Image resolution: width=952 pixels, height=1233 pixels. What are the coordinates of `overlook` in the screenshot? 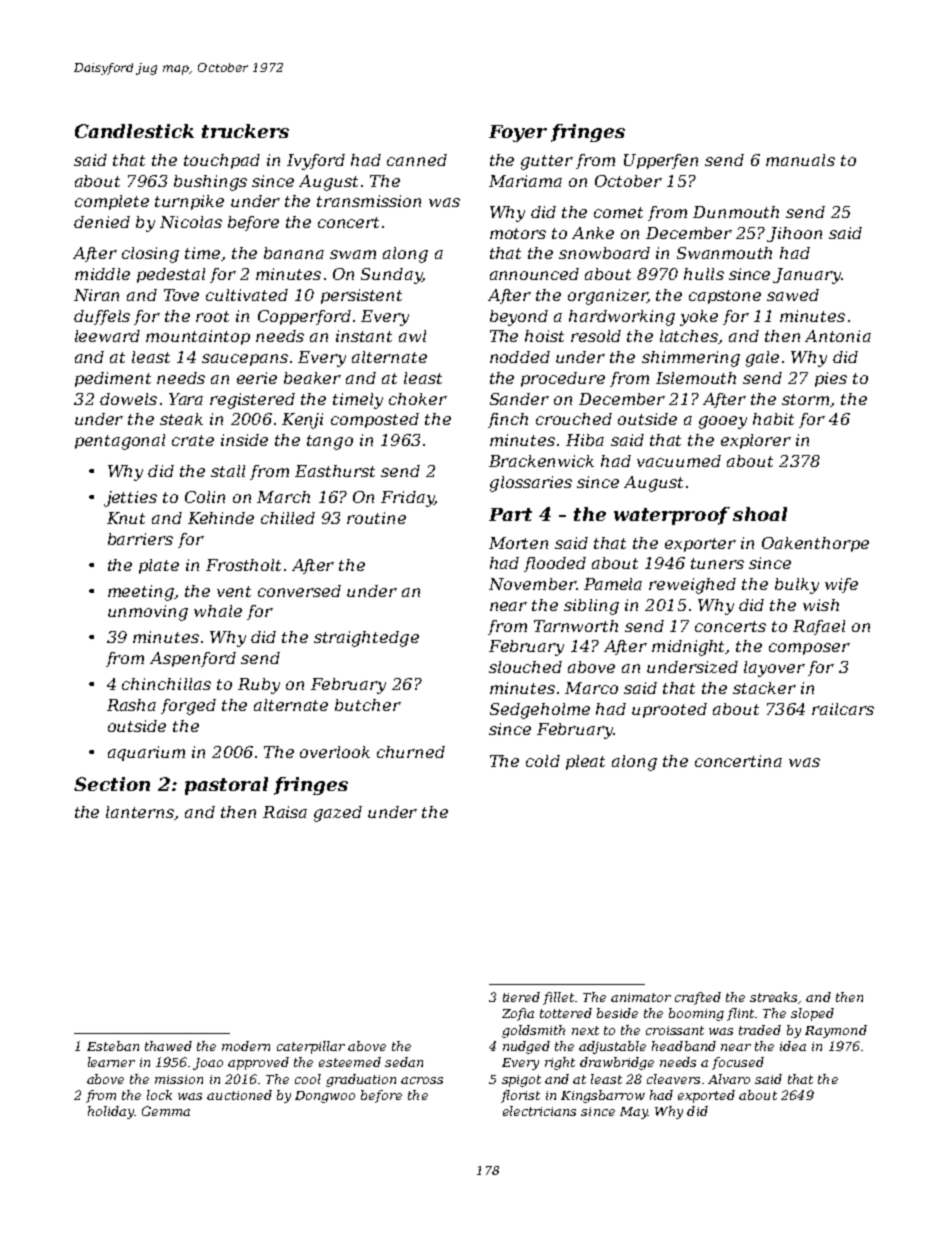 It's located at (335, 752).
